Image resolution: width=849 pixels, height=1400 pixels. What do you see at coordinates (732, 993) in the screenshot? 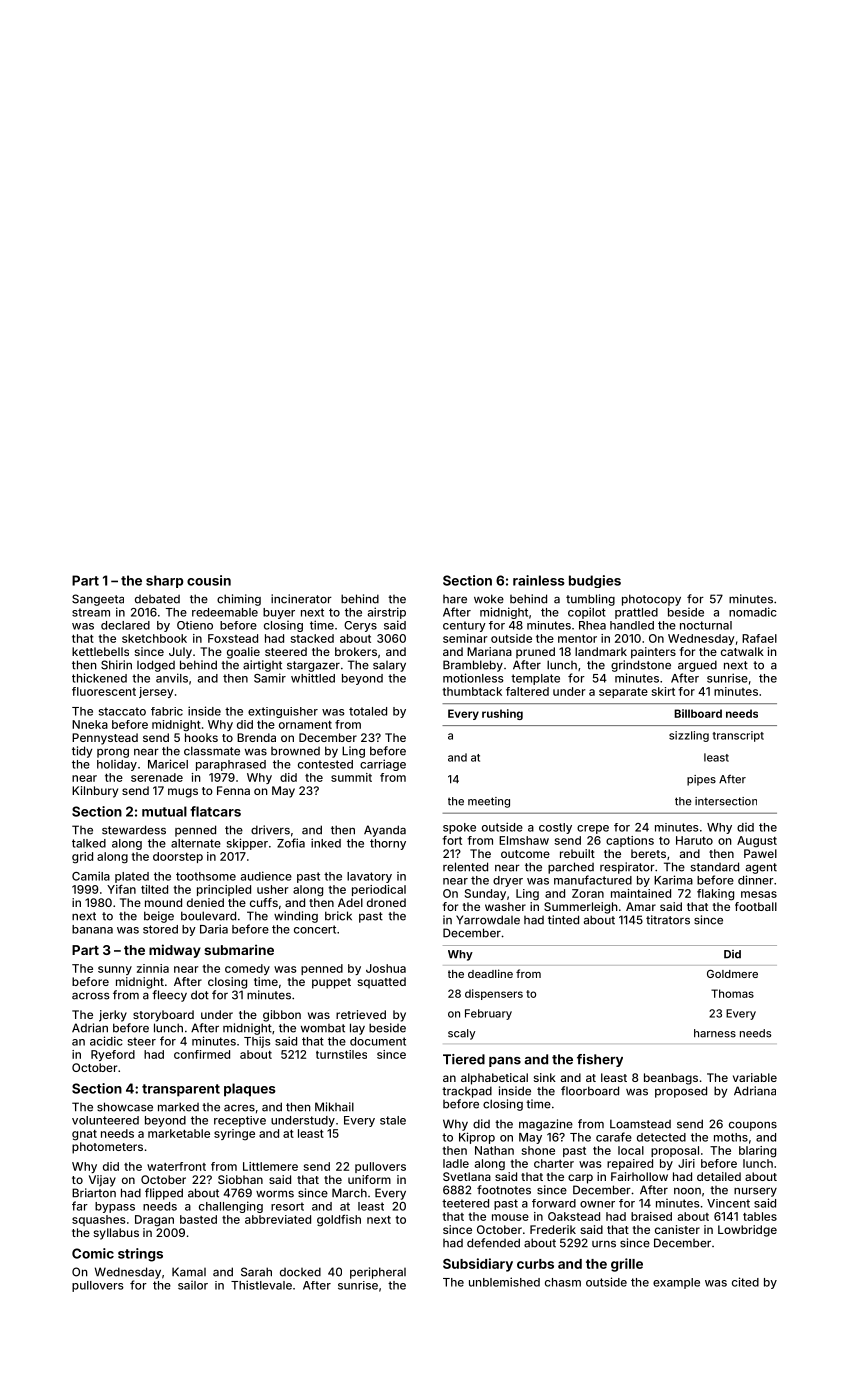
I see `Thomas` at bounding box center [732, 993].
